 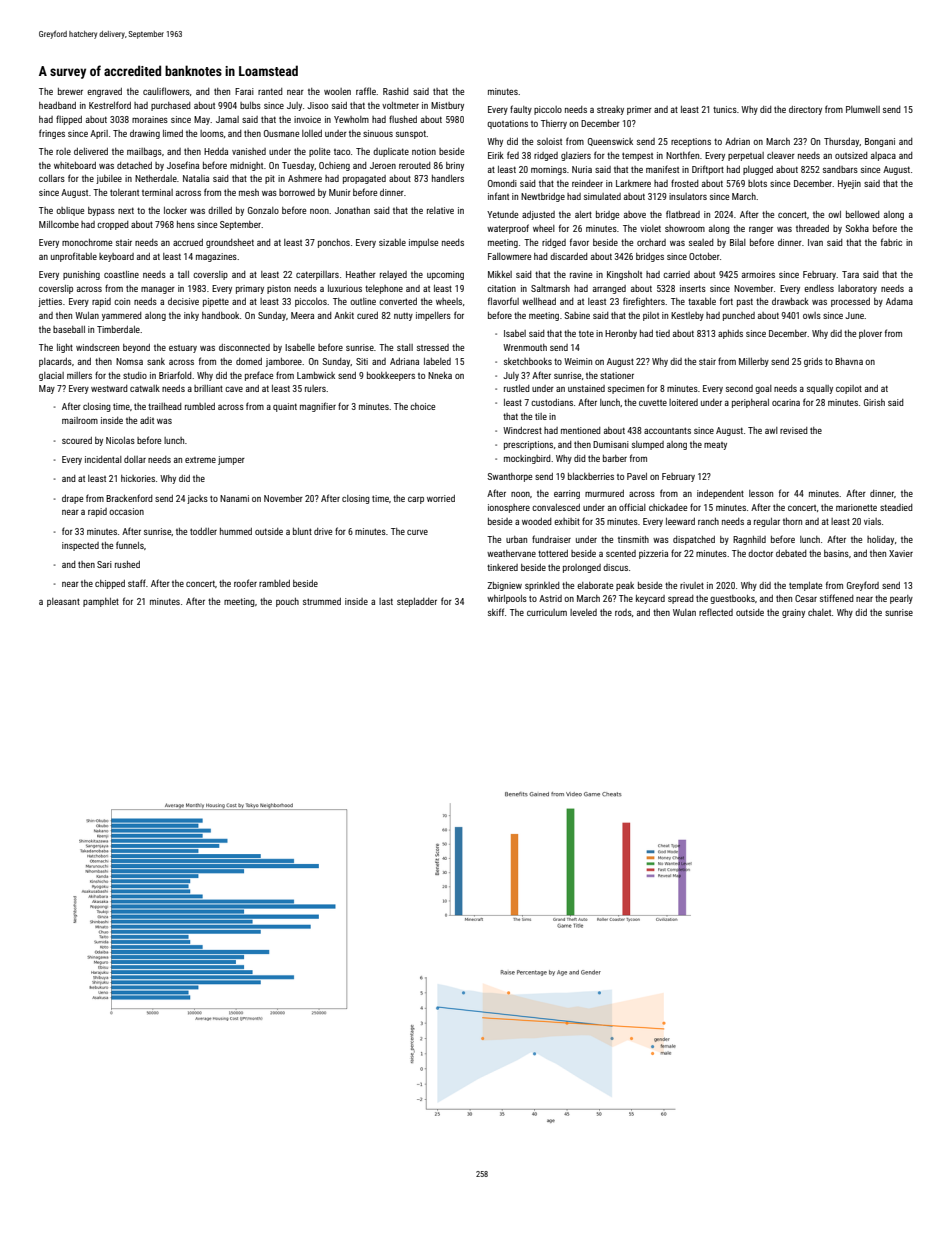 I want to click on drawing, so click(x=145, y=134).
